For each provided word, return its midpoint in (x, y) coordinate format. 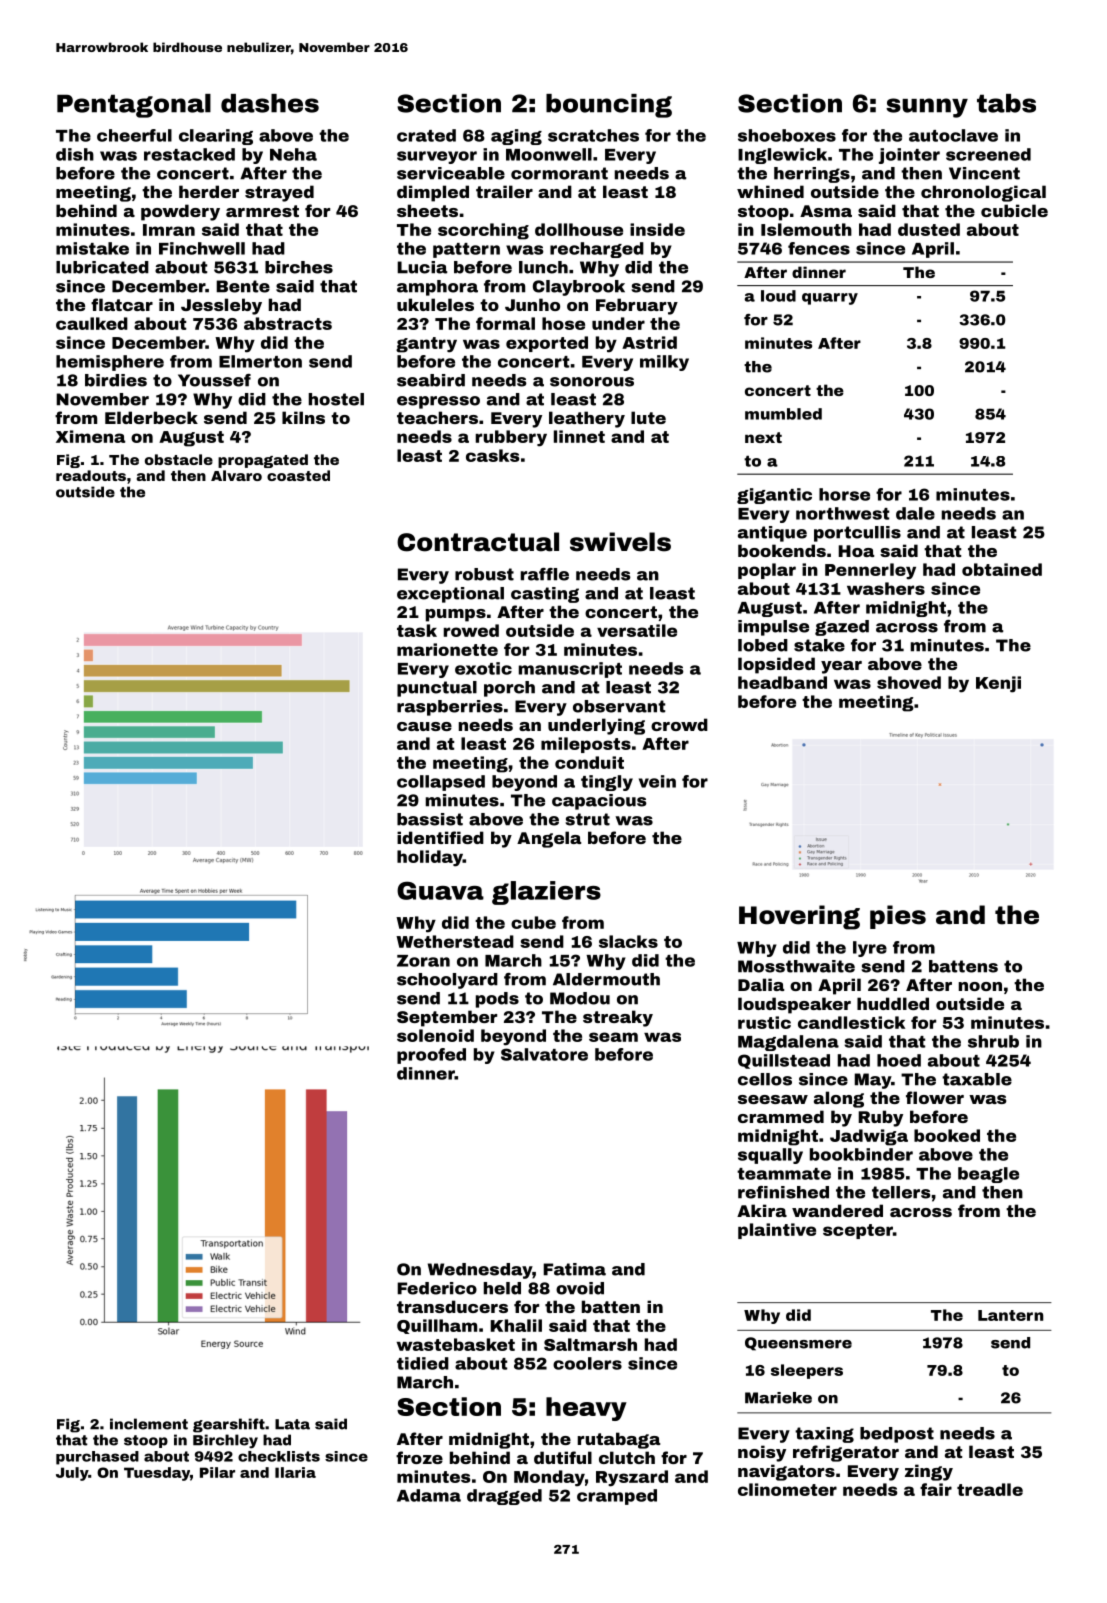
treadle (990, 1489)
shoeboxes (787, 135)
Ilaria (295, 1472)
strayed (279, 193)
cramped (617, 1497)
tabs (1006, 103)
